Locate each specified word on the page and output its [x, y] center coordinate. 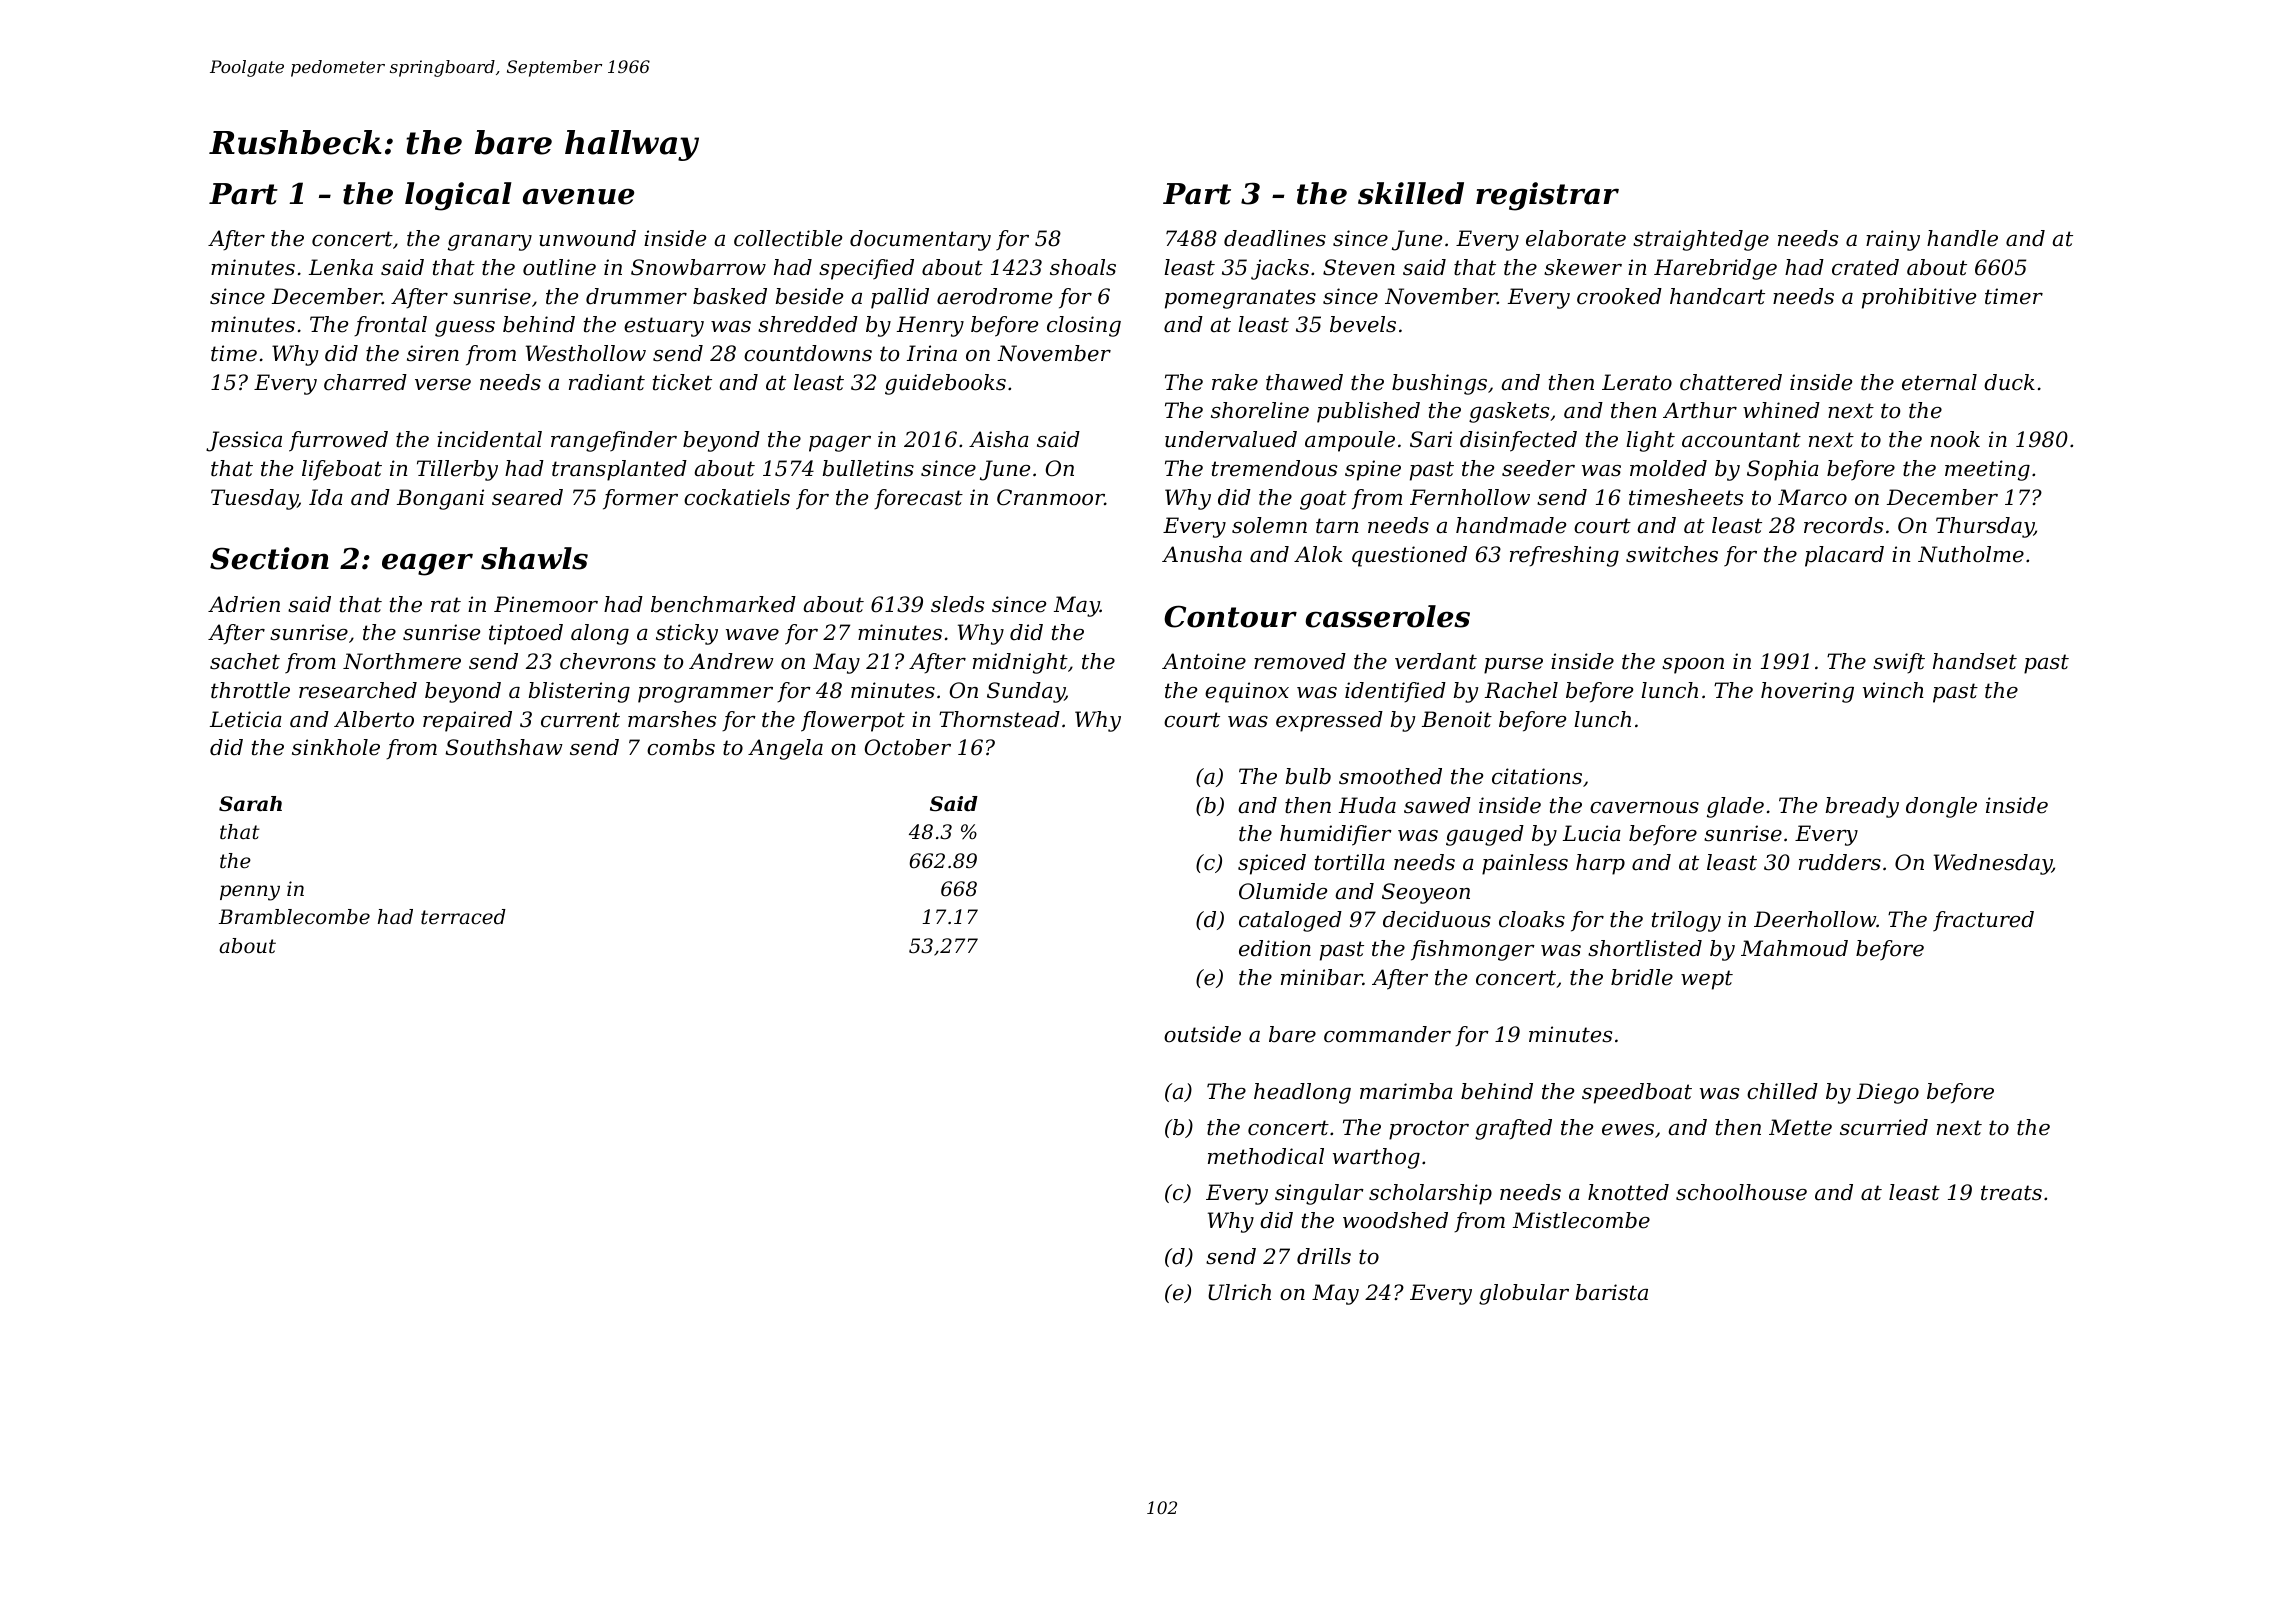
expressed [1329, 721]
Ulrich [1239, 1292]
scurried [1884, 1127]
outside [1202, 1034]
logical [458, 196]
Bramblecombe [294, 917]
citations [1537, 776]
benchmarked [723, 604]
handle [1962, 238]
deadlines [1275, 238]
